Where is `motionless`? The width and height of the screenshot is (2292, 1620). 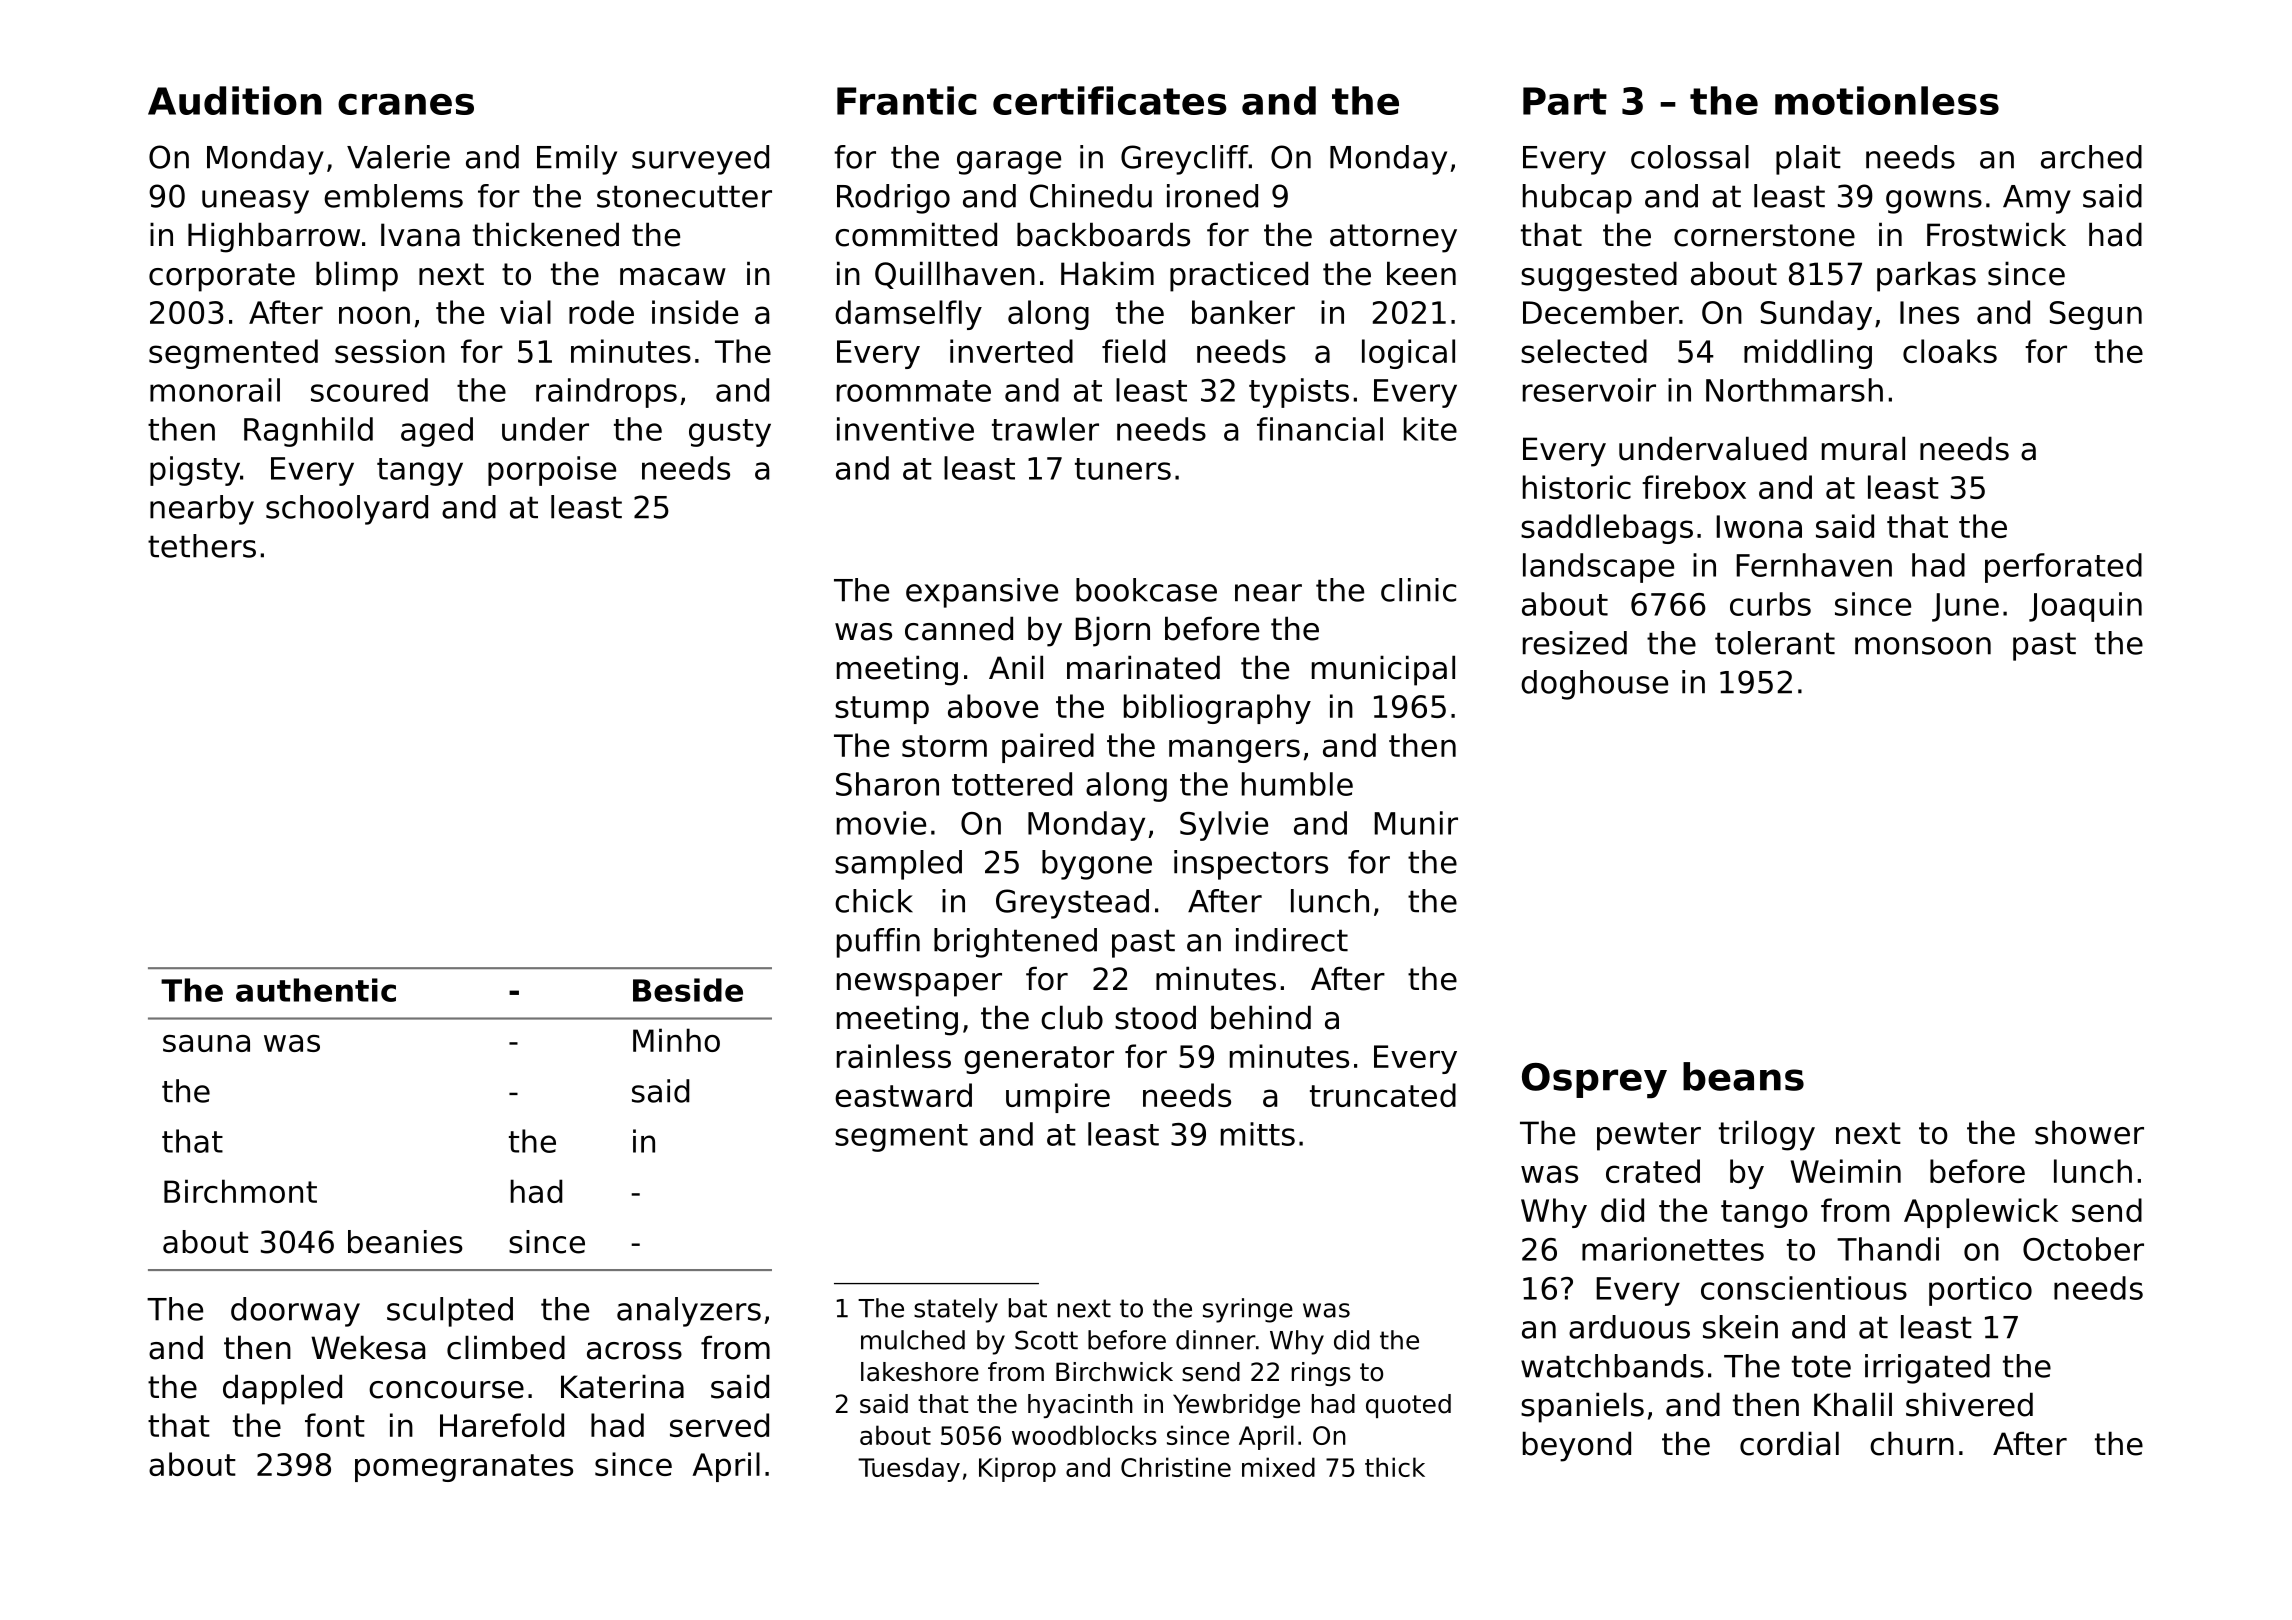 motionless is located at coordinates (1887, 100).
